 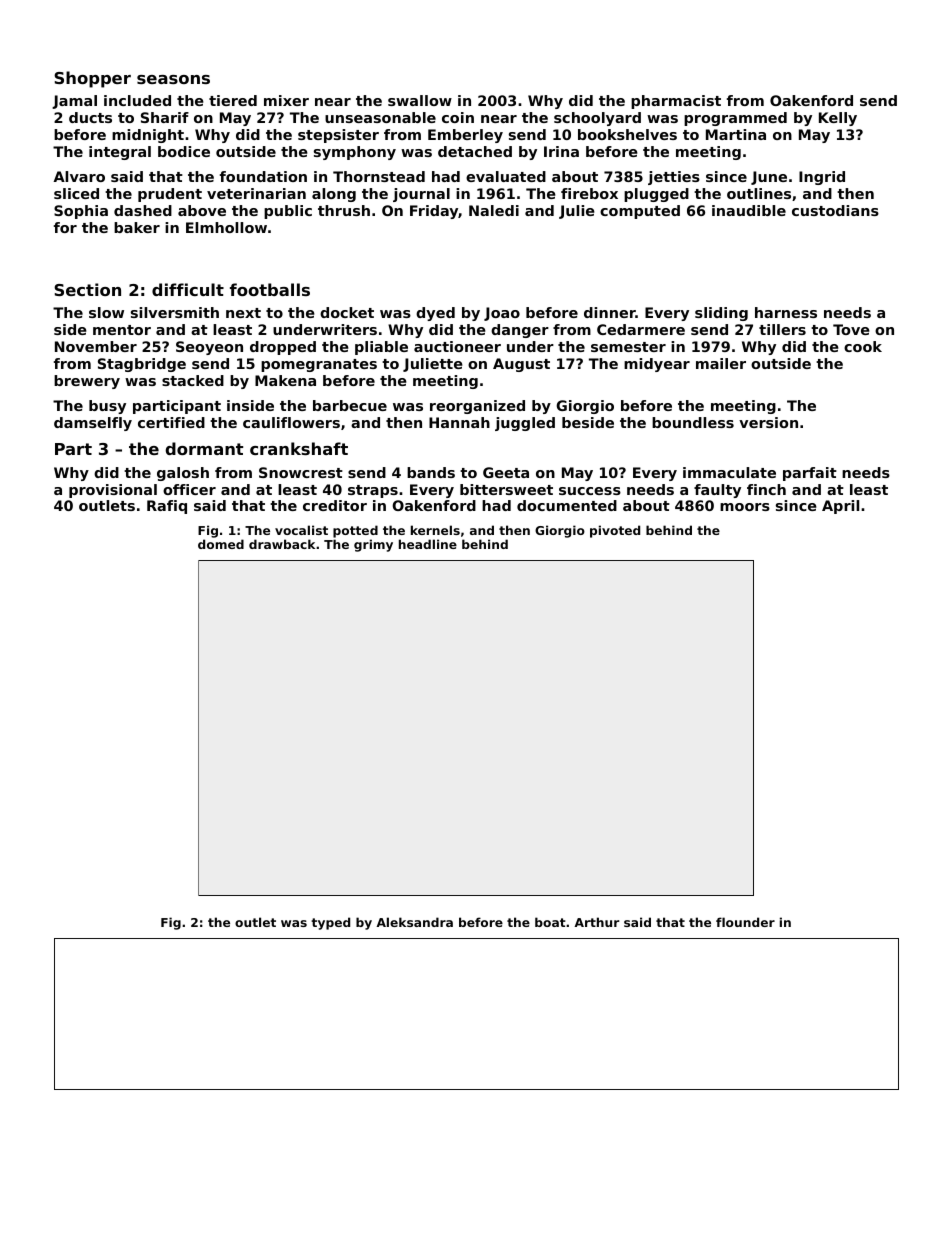 What do you see at coordinates (380, 117) in the image?
I see `unseasonable` at bounding box center [380, 117].
